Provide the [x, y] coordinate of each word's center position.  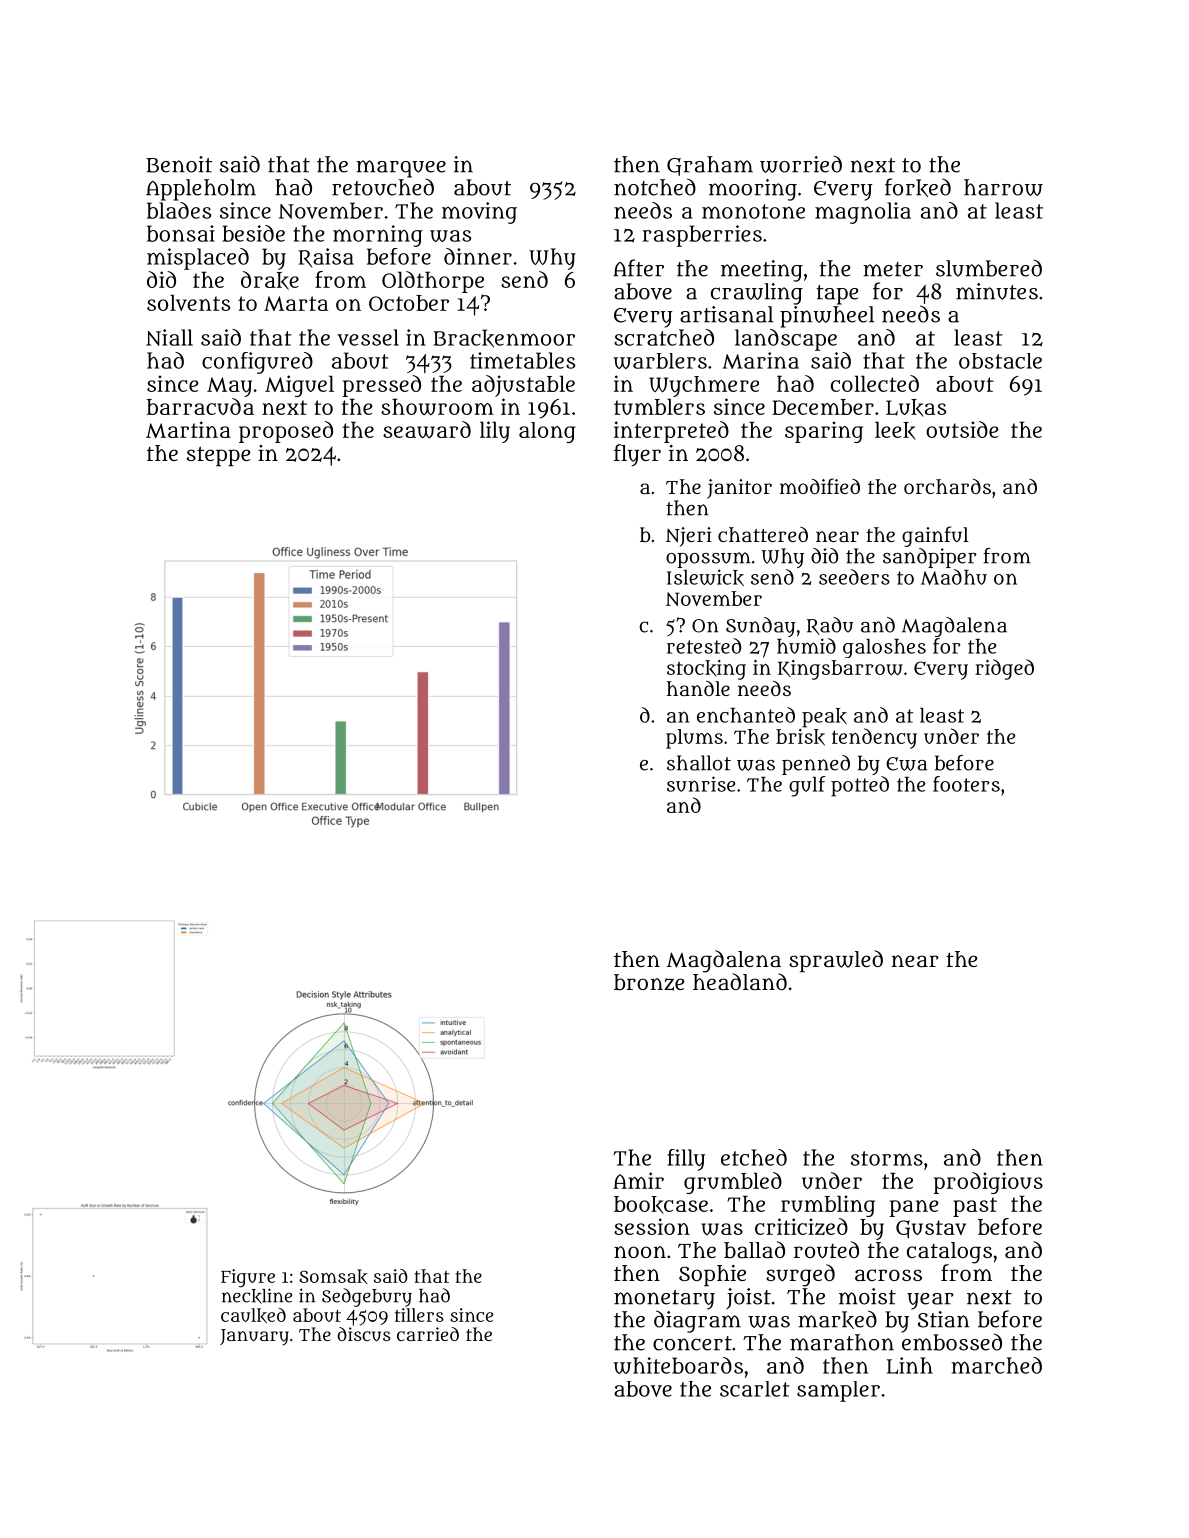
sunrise [701, 784]
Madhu [954, 577]
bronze [649, 982]
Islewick [705, 577]
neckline [257, 1296]
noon [640, 1252]
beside [253, 233]
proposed [286, 432]
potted [860, 786]
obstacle [1000, 361]
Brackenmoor [504, 338]
